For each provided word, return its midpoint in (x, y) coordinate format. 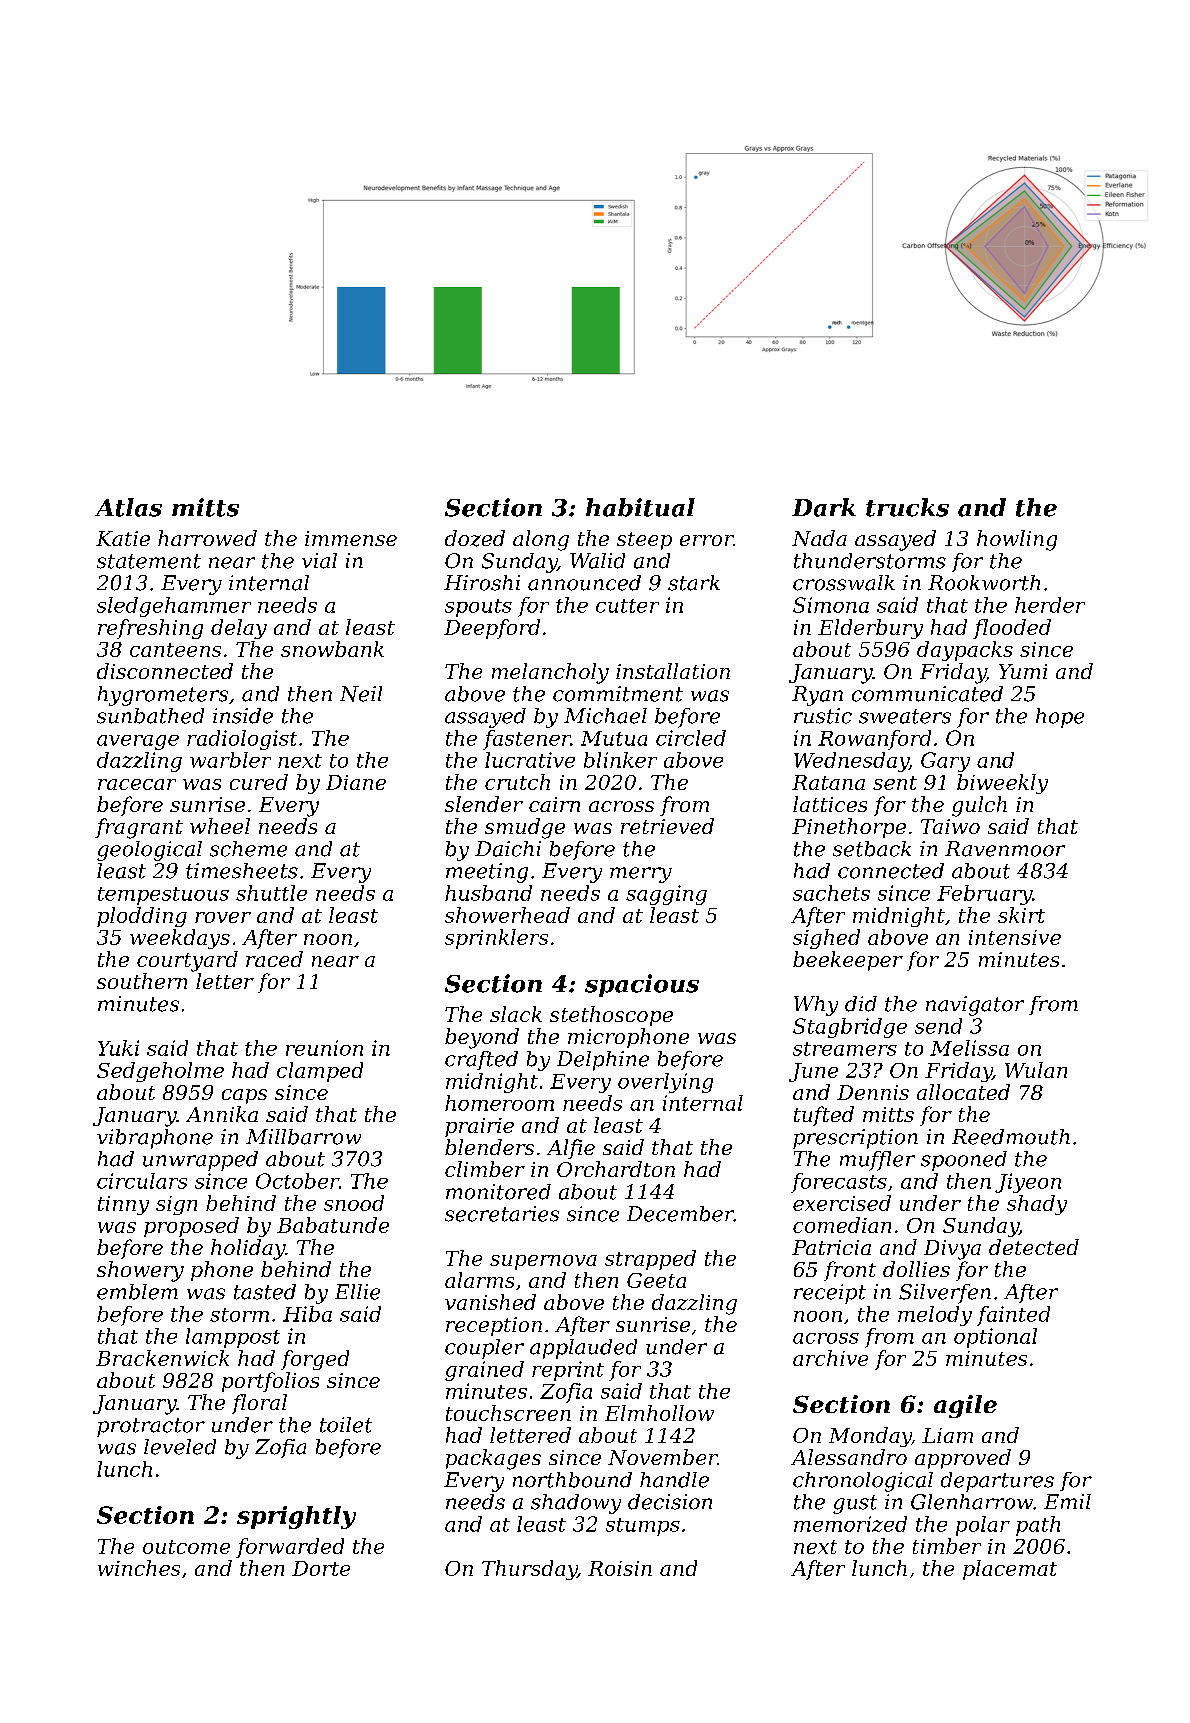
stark (694, 583)
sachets (831, 893)
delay (239, 629)
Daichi (508, 849)
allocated (963, 1092)
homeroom (499, 1103)
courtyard (187, 961)
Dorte (321, 1568)
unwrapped (200, 1161)
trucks (907, 507)
